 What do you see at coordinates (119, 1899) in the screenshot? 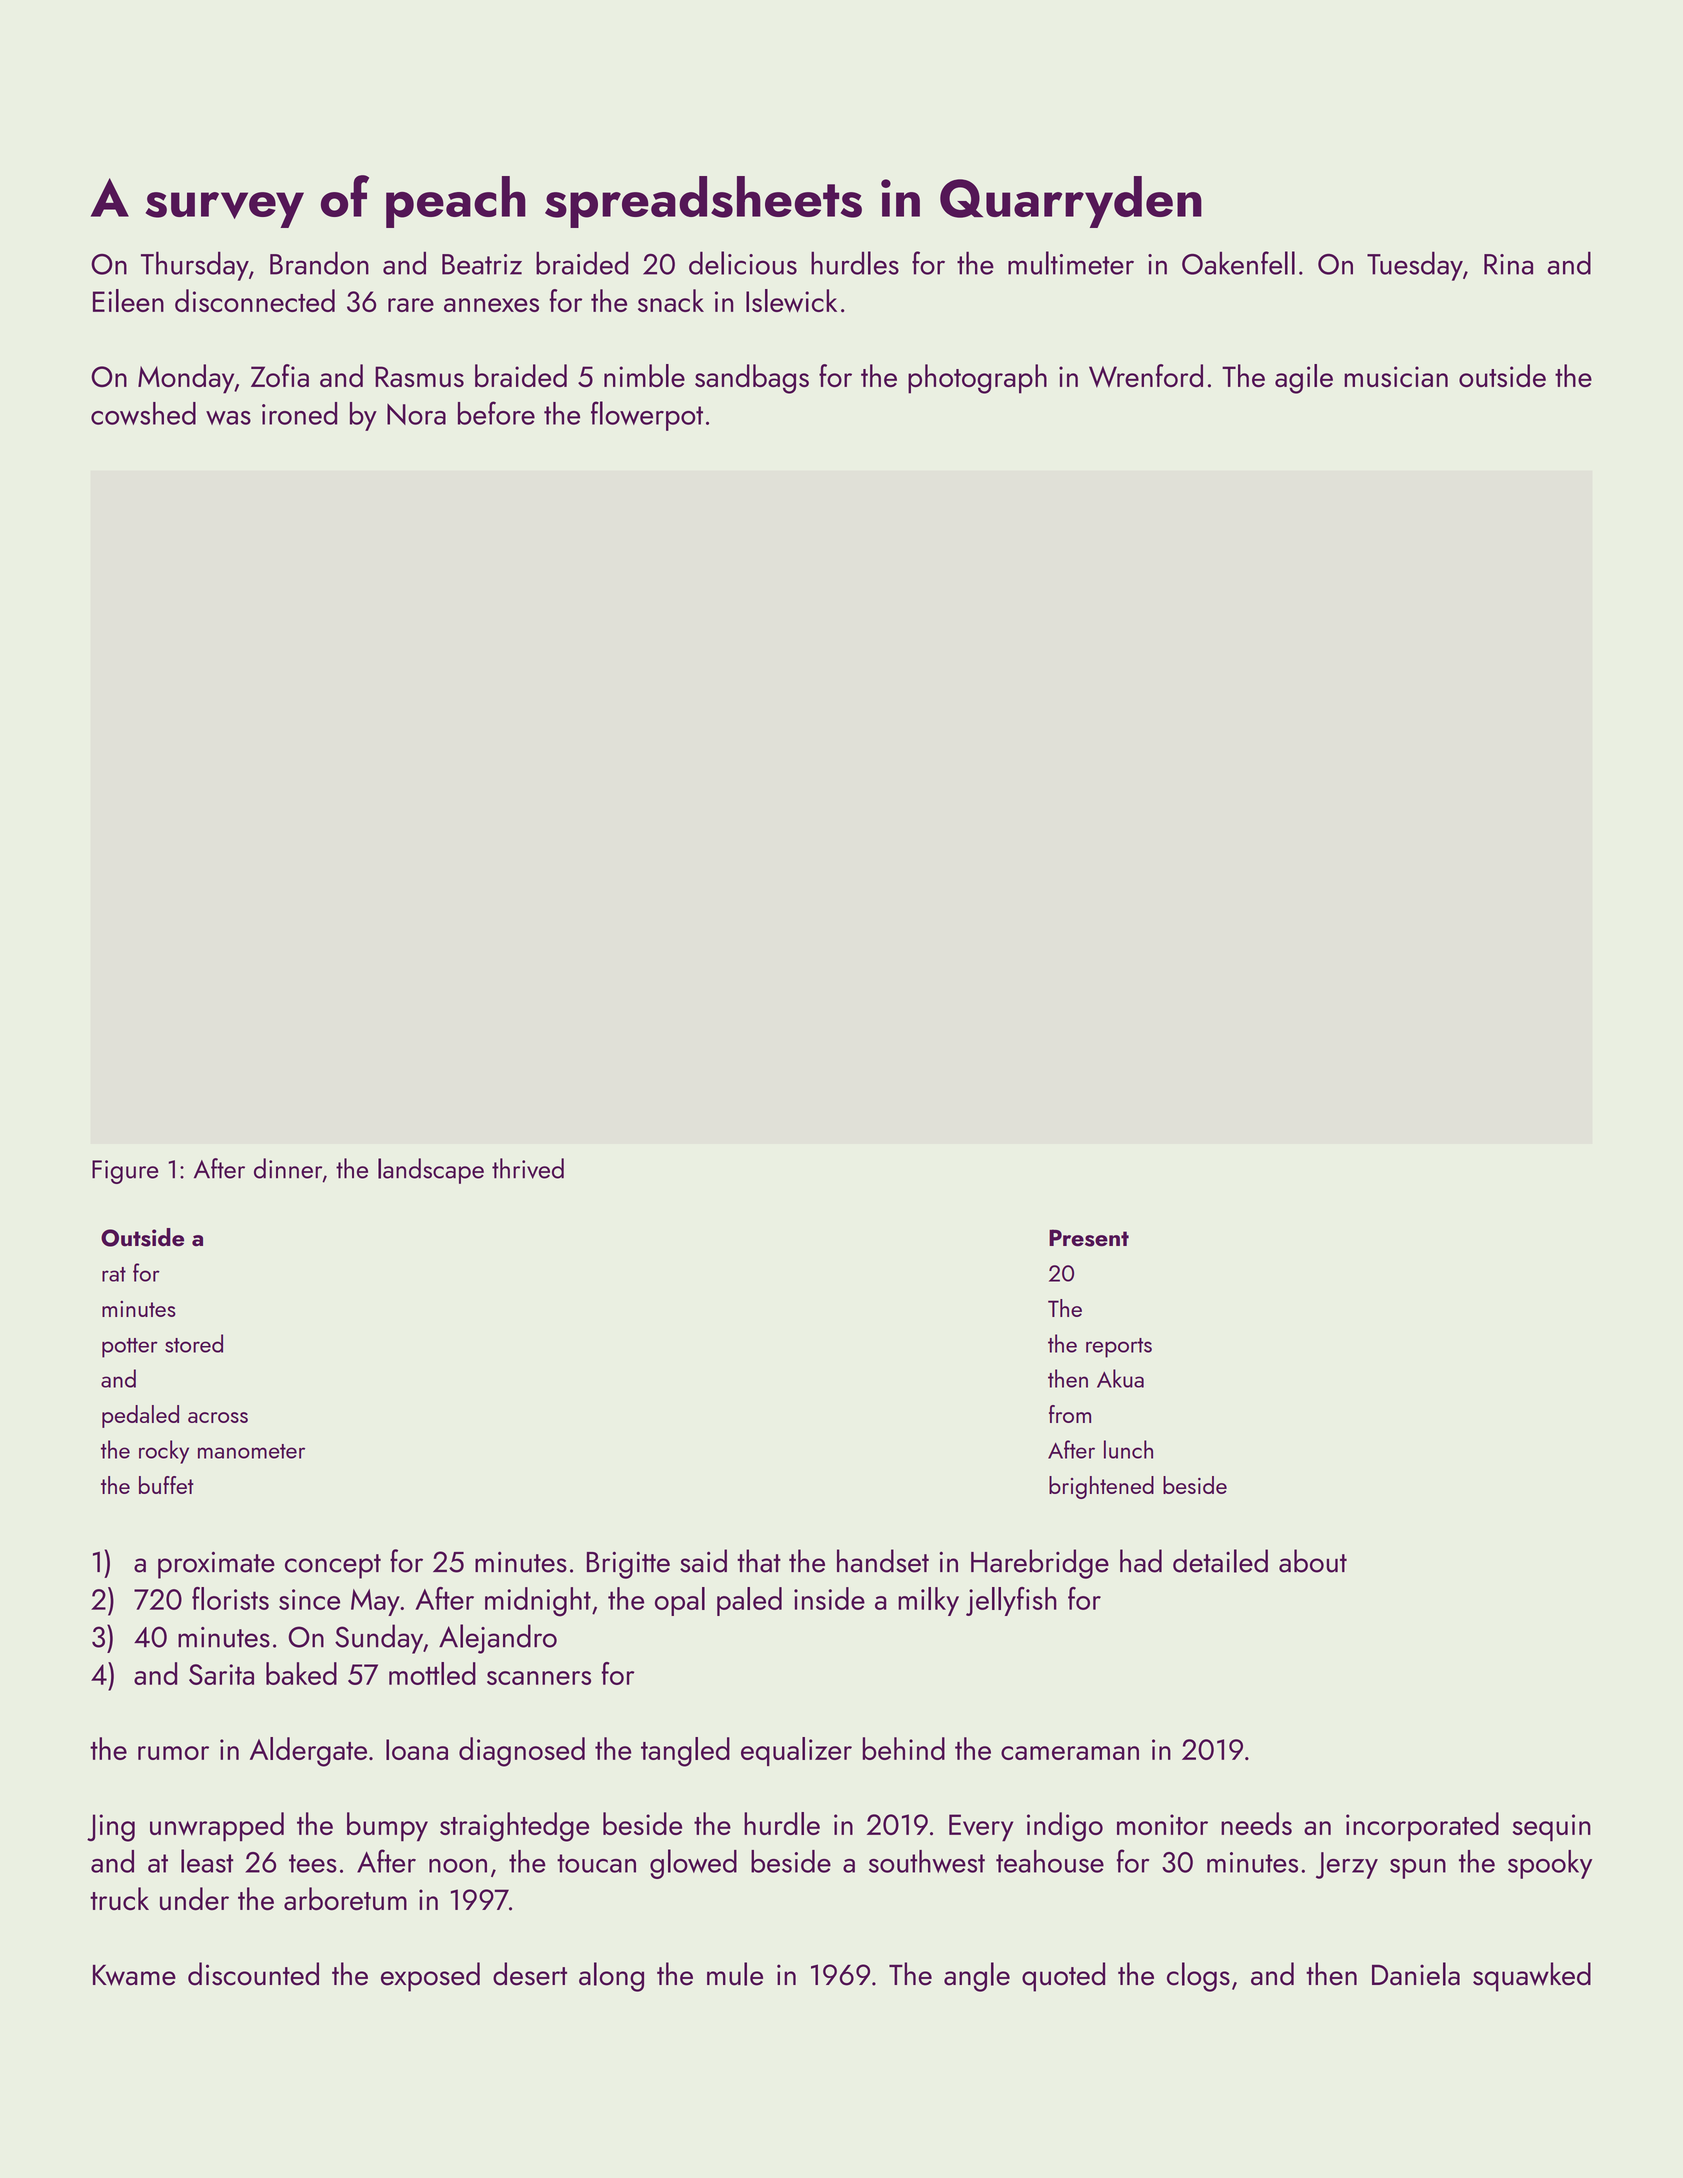
I see `truck` at bounding box center [119, 1899].
